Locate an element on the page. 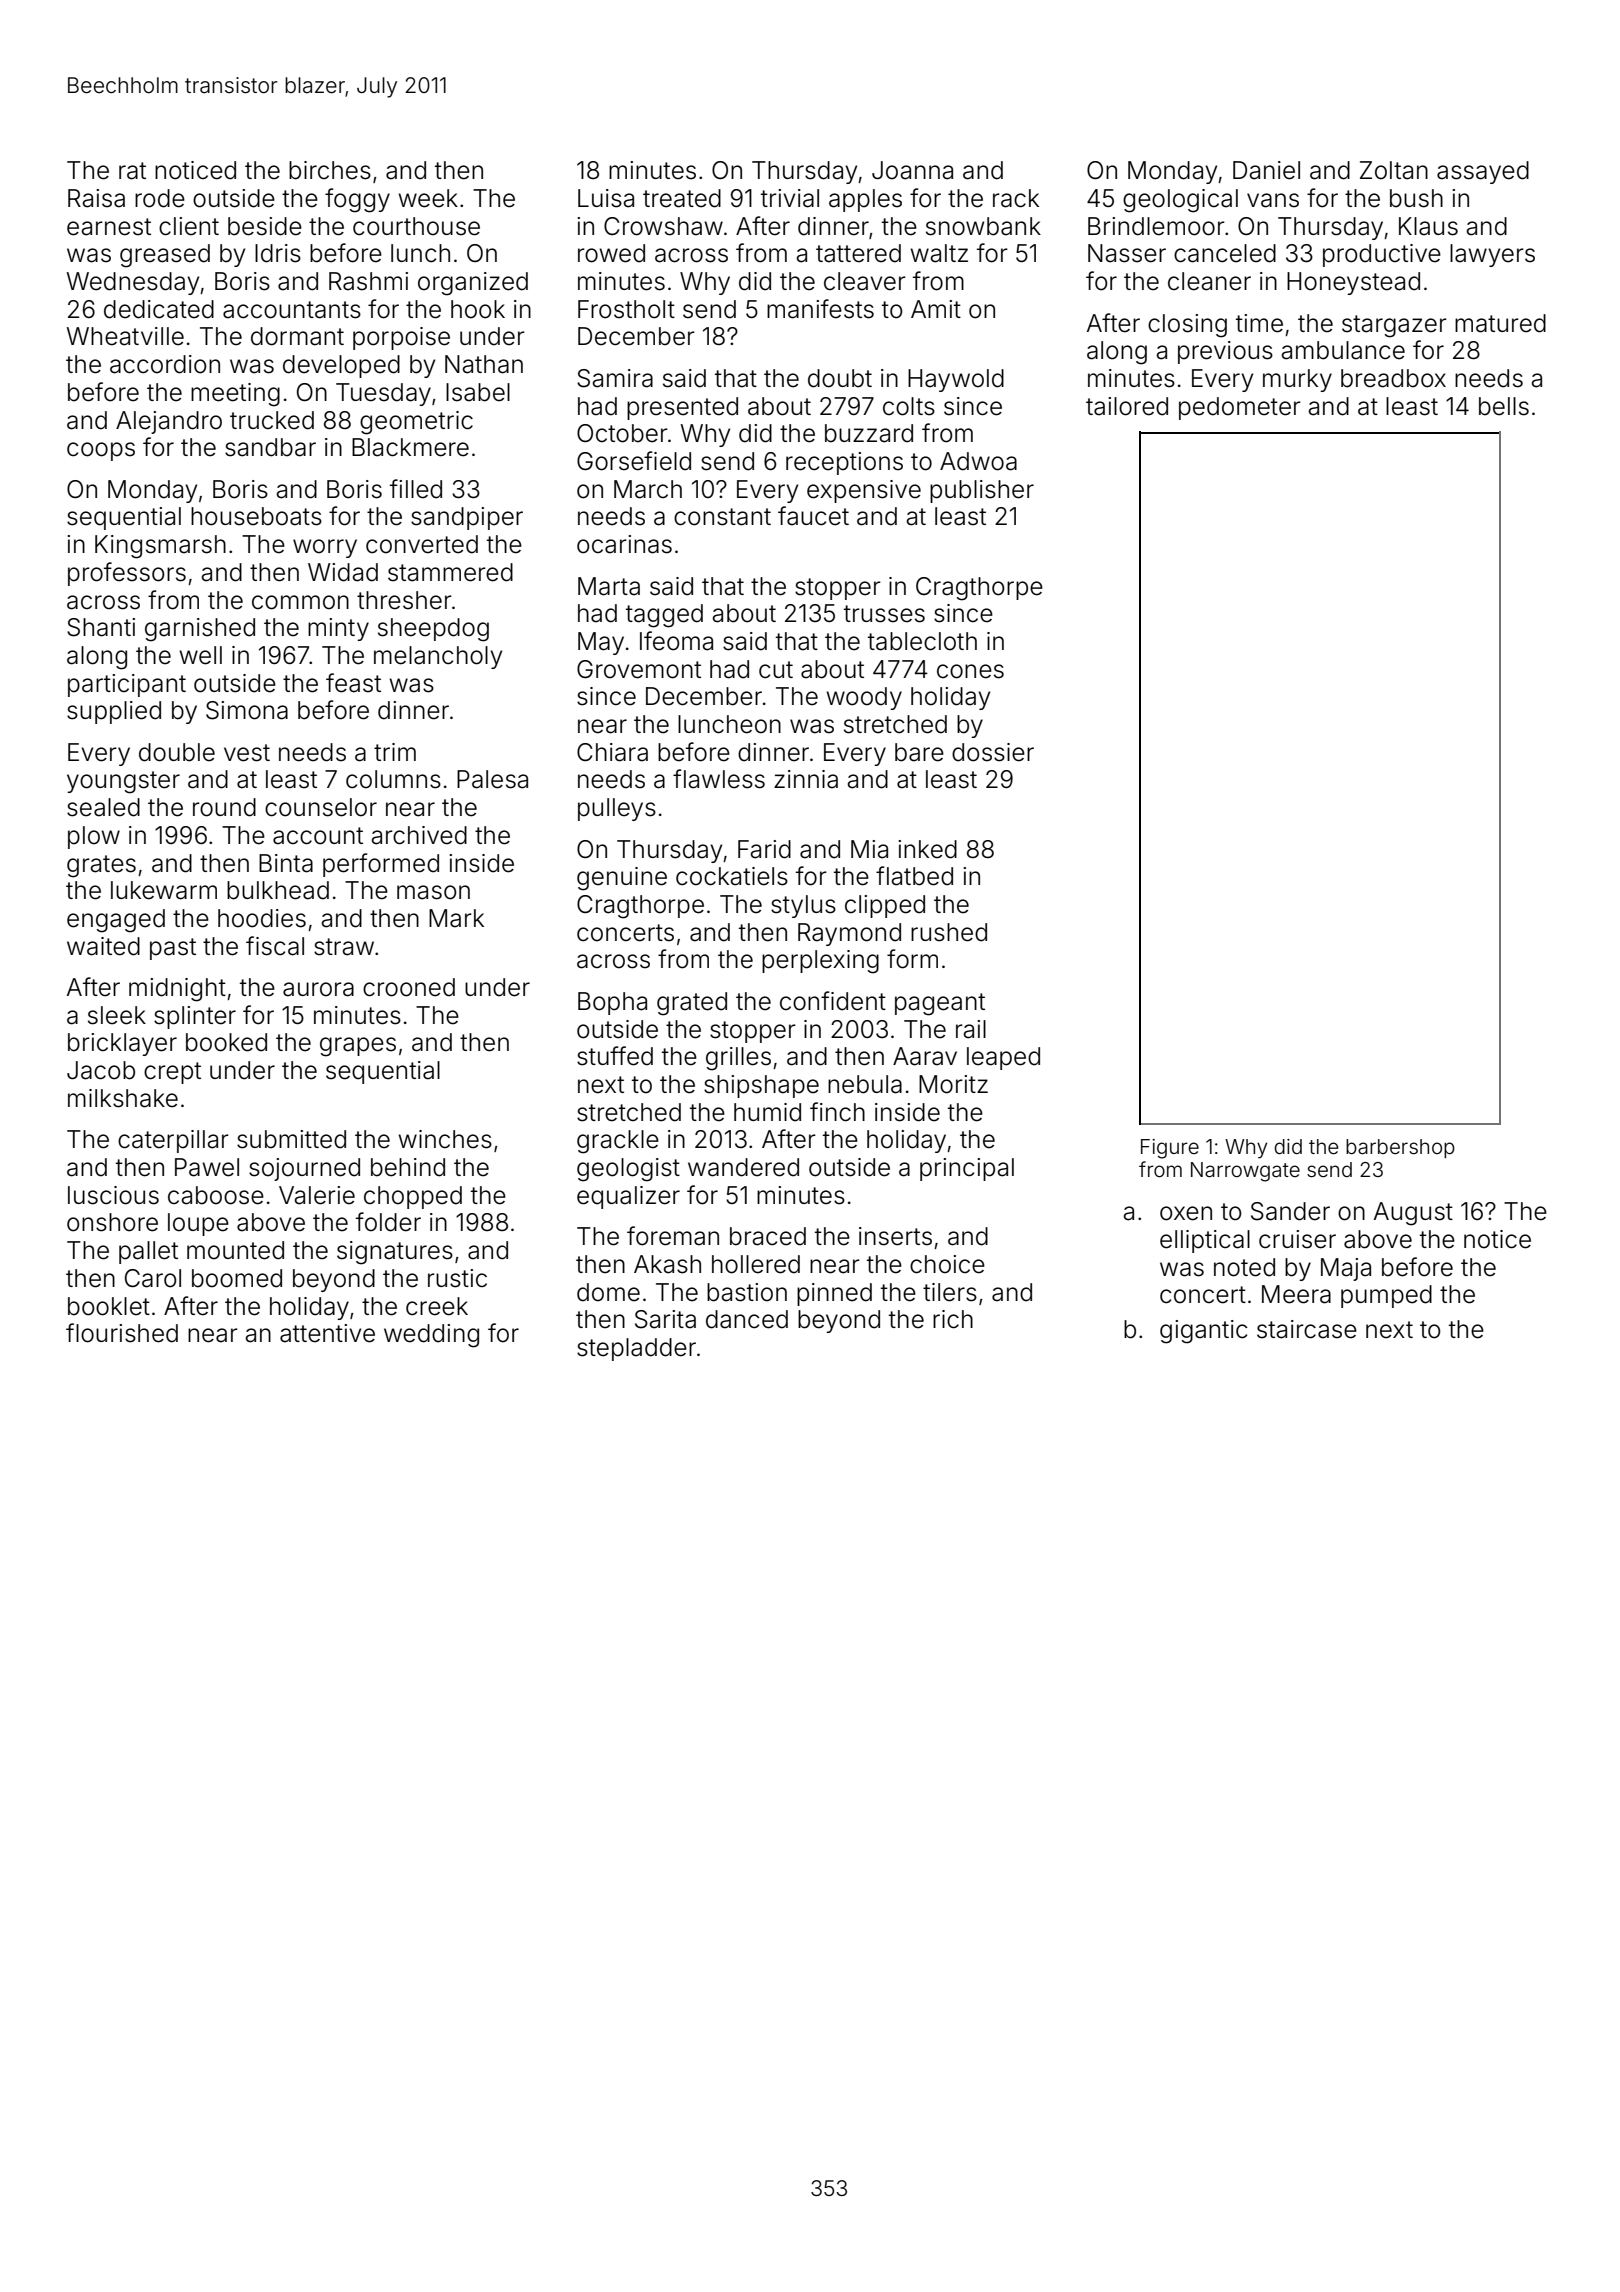 This image has width=1620, height=2292. Wheatville is located at coordinates (125, 336).
